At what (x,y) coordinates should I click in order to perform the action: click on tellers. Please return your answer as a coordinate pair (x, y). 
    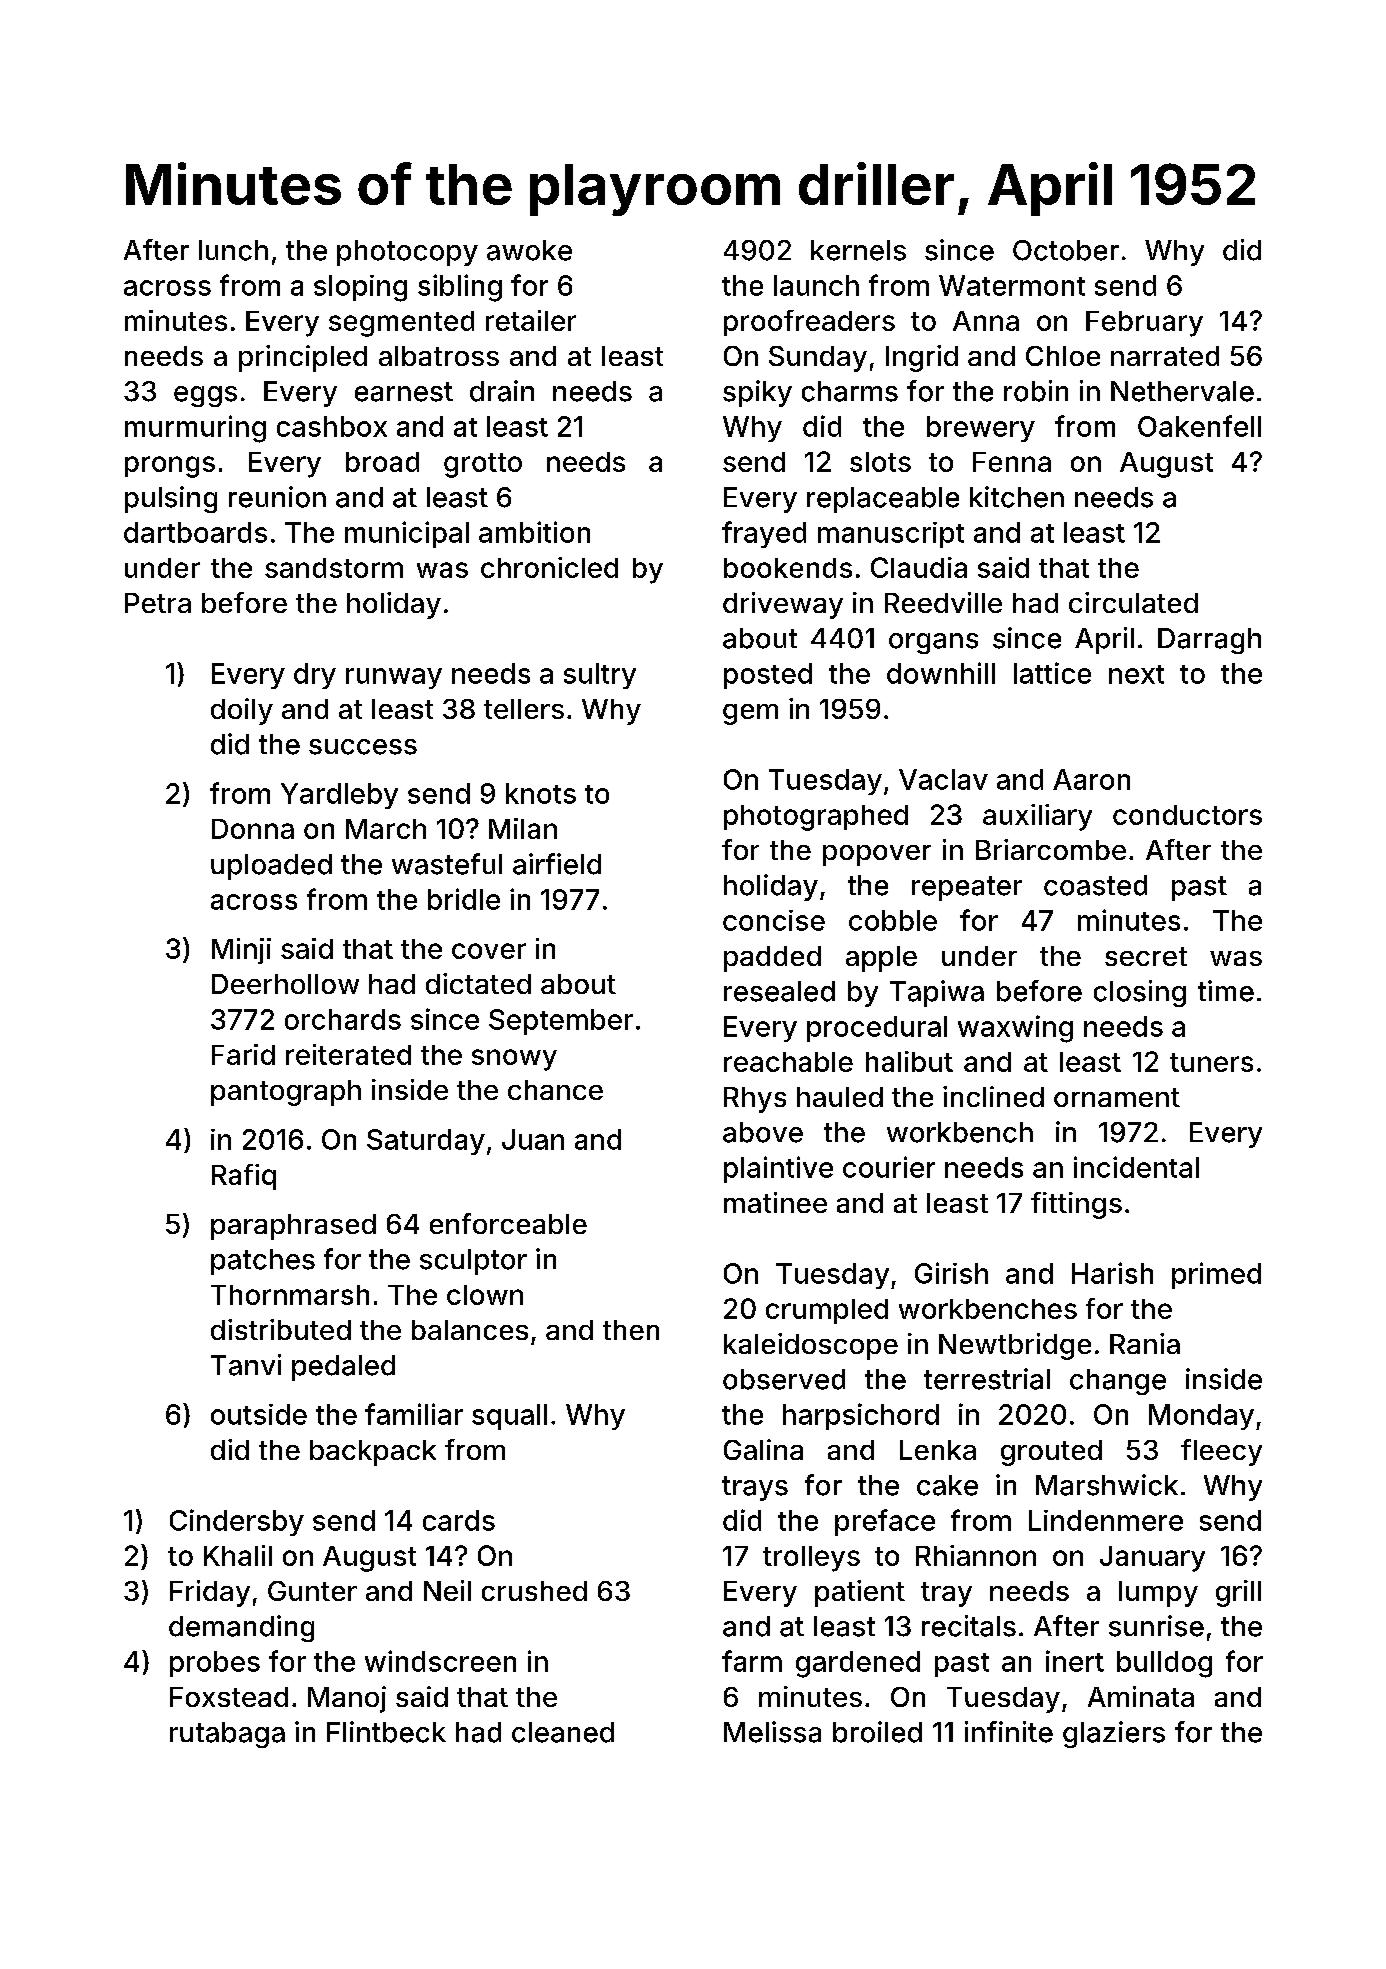
    Looking at the image, I should click on (524, 709).
